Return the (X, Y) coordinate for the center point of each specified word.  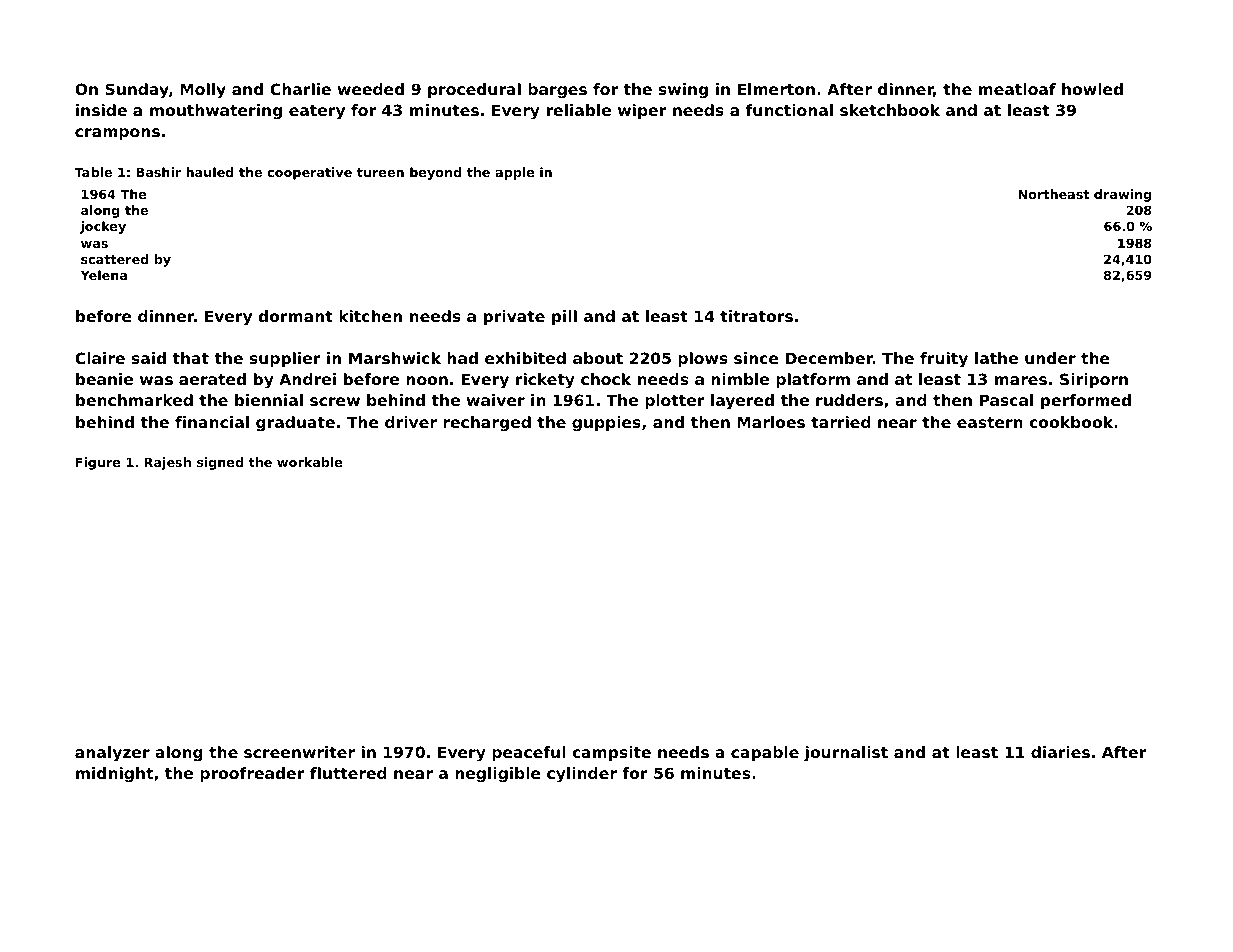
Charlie (300, 89)
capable (765, 753)
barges (557, 91)
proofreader (252, 774)
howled (1092, 89)
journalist (846, 754)
